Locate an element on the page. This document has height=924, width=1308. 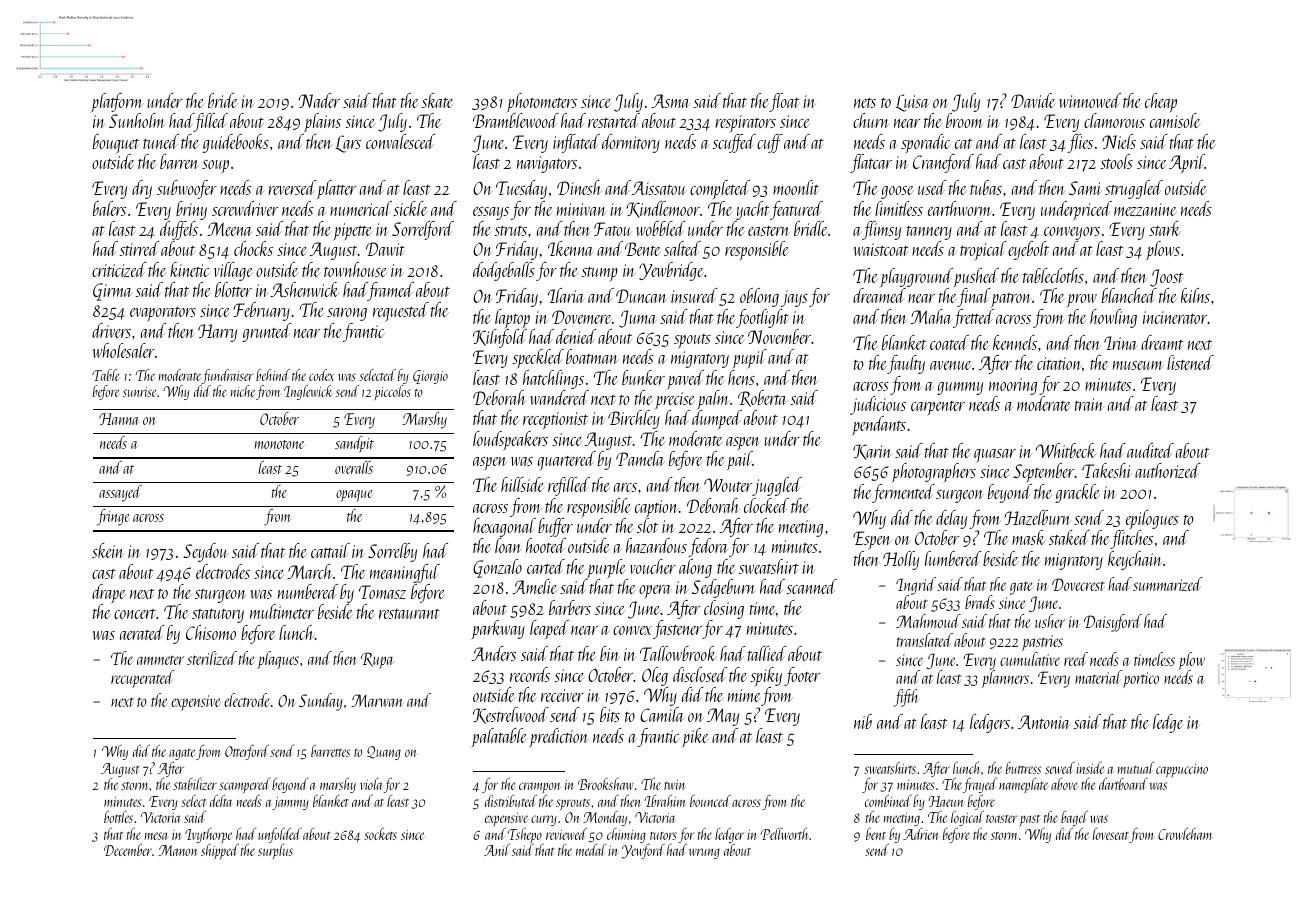
balers is located at coordinates (109, 208).
